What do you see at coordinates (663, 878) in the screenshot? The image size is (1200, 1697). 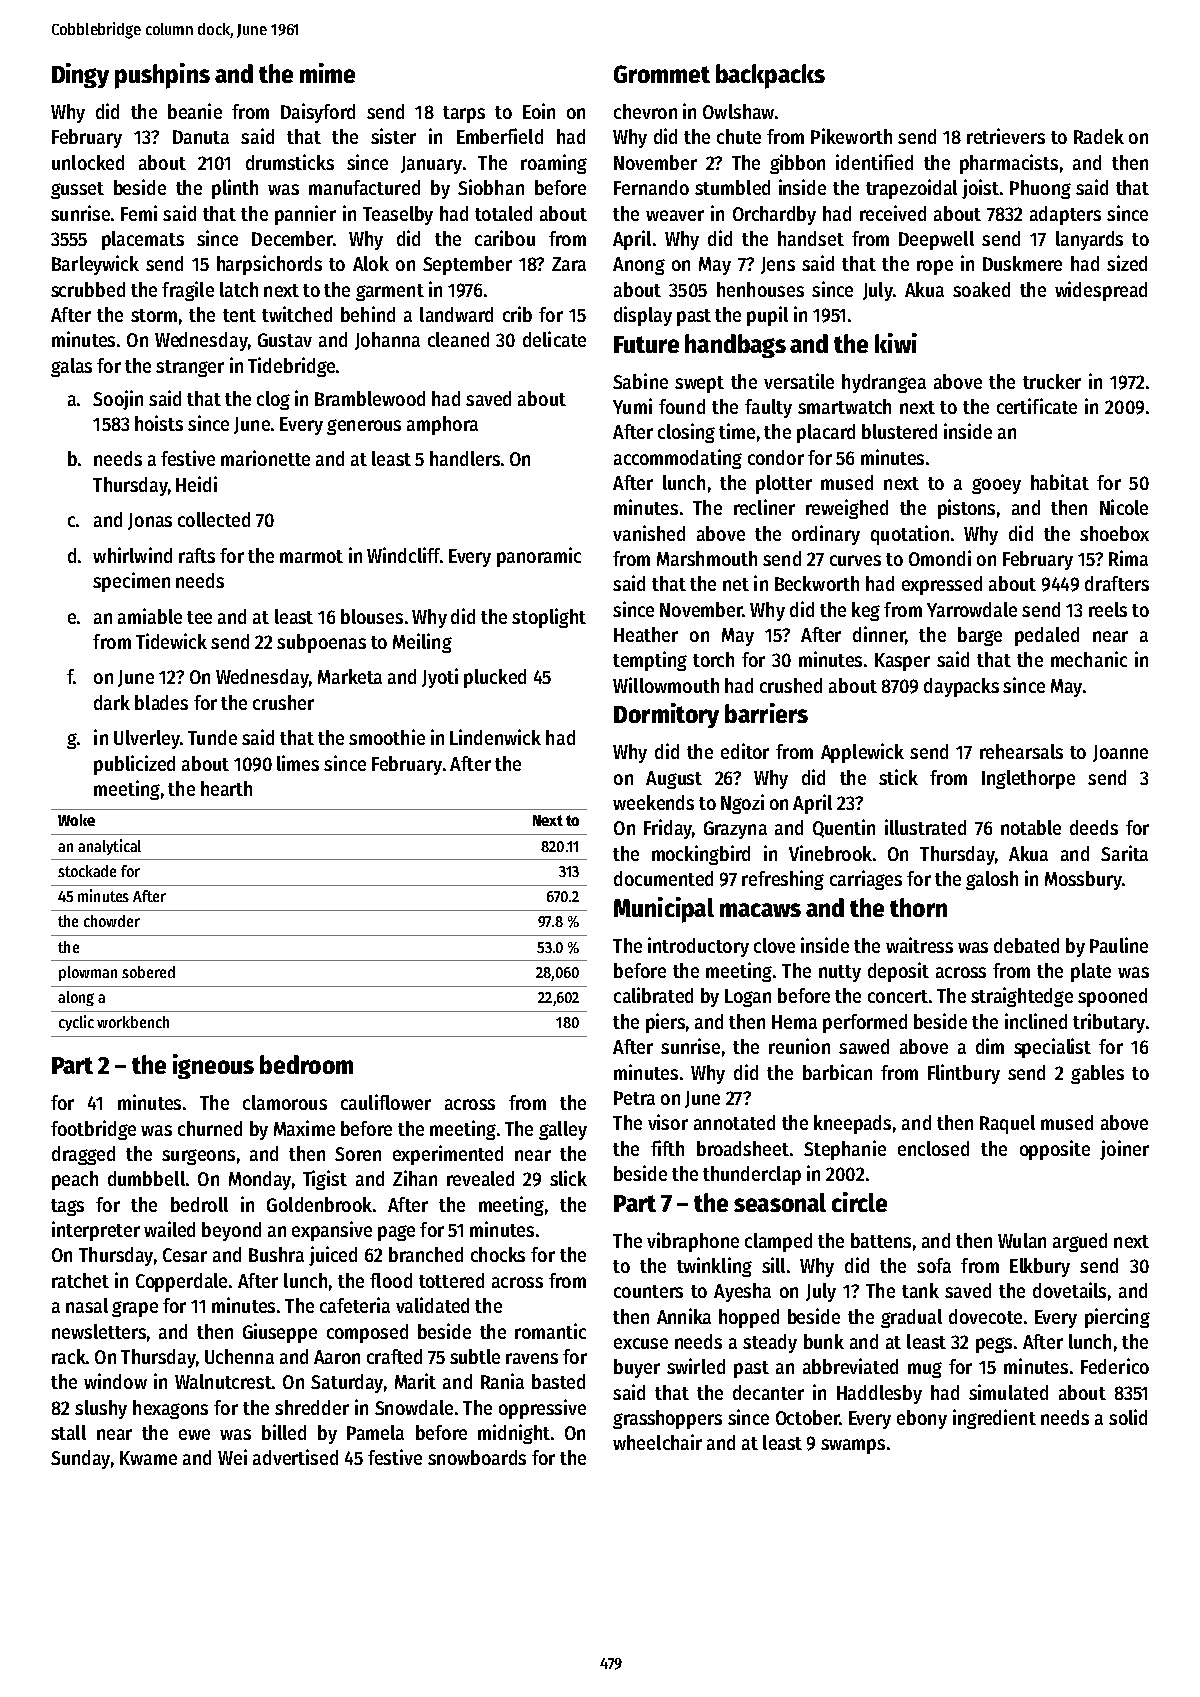 I see `documented` at bounding box center [663, 878].
